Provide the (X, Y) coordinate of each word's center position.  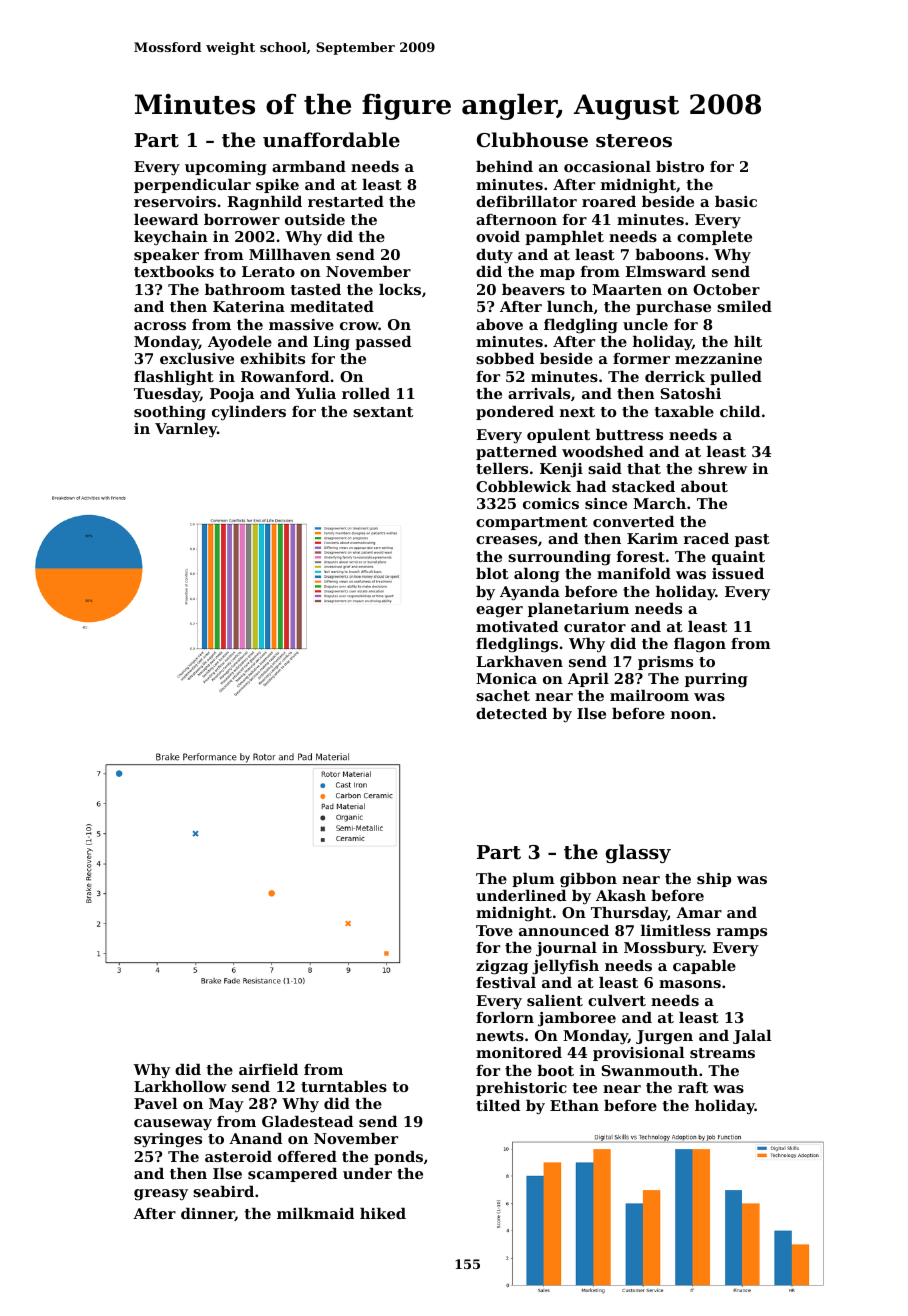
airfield (268, 1069)
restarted (346, 201)
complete (714, 238)
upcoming (226, 168)
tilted (498, 1105)
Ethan (574, 1105)
